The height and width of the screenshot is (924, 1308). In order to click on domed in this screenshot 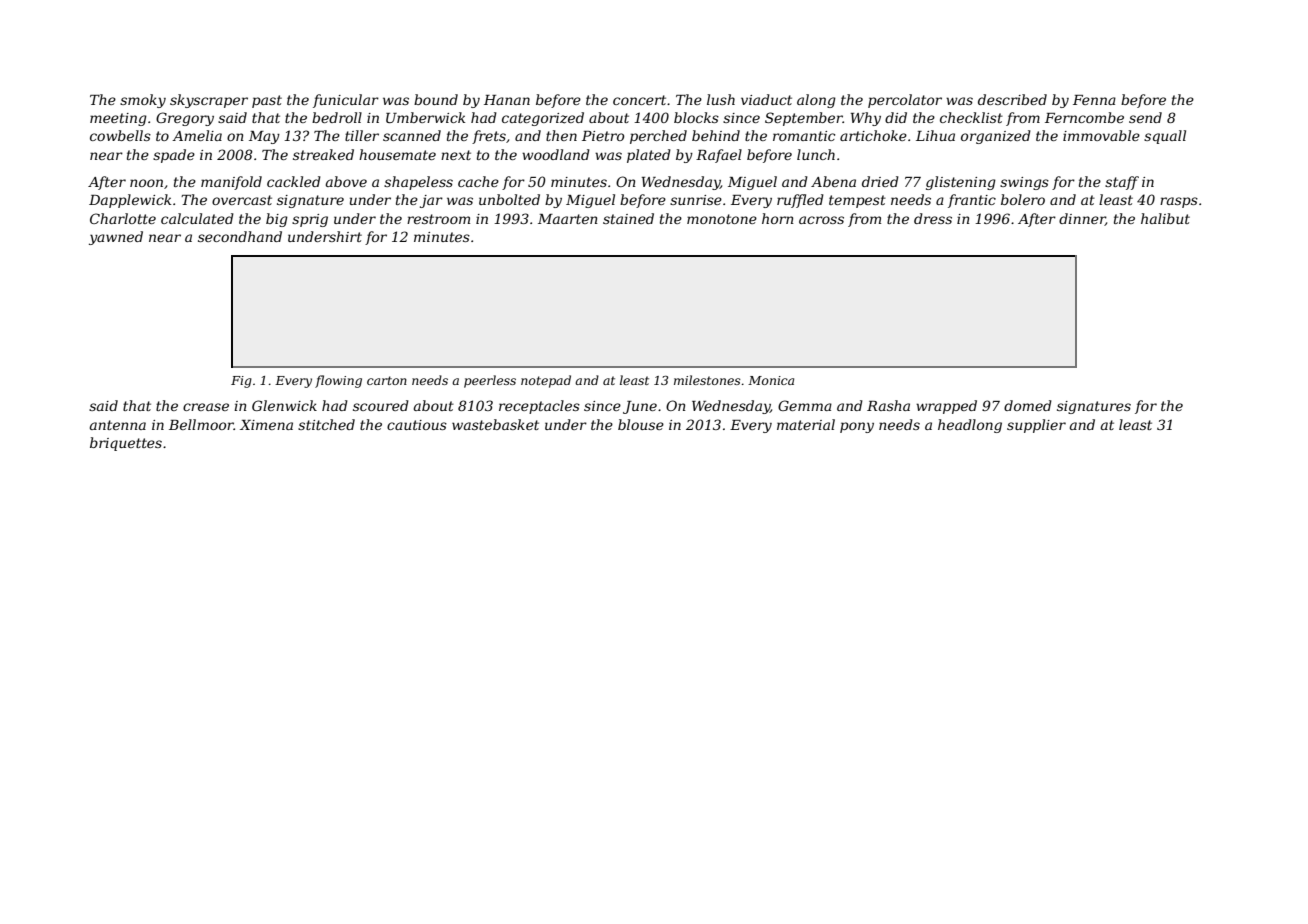, I will do `click(1028, 405)`.
